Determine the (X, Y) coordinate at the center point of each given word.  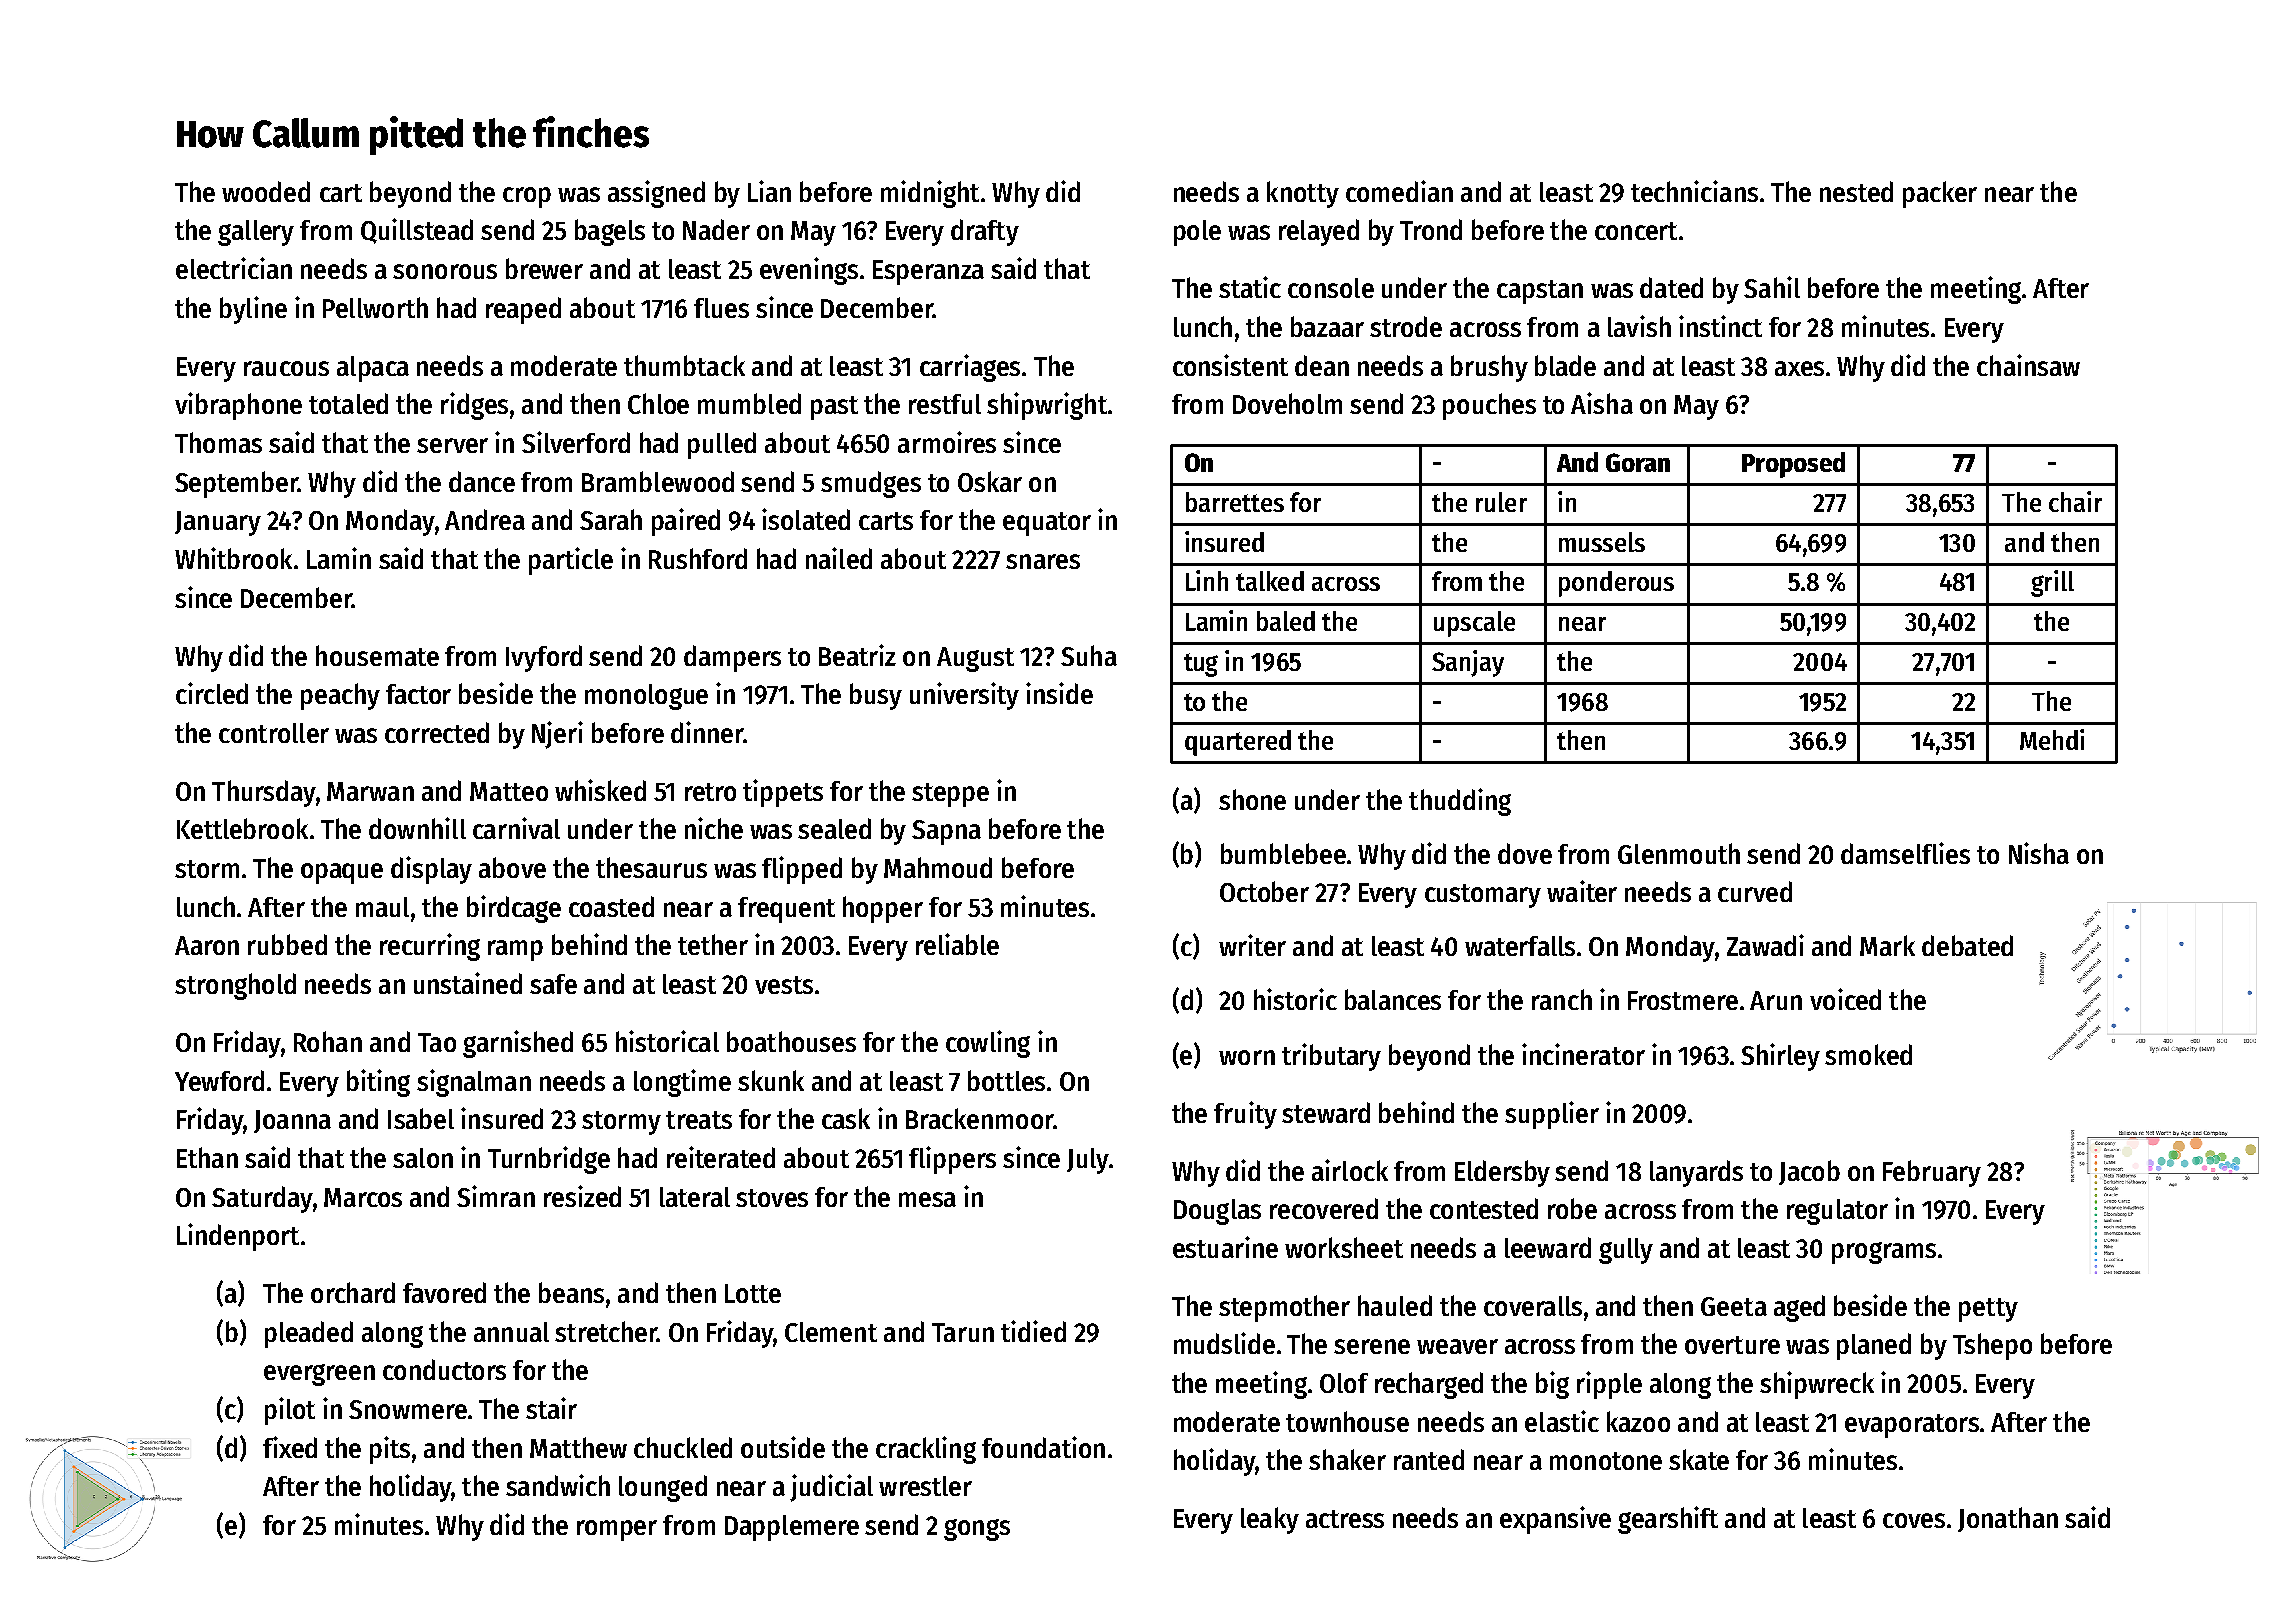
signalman (474, 1083)
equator (1047, 524)
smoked (1868, 1054)
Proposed (1793, 465)
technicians (1694, 191)
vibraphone (238, 406)
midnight (930, 194)
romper (617, 1530)
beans (571, 1292)
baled (1286, 621)
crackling (926, 1450)
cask (846, 1118)
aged (1799, 1308)
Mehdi (2052, 739)
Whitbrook (233, 558)
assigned (656, 194)
